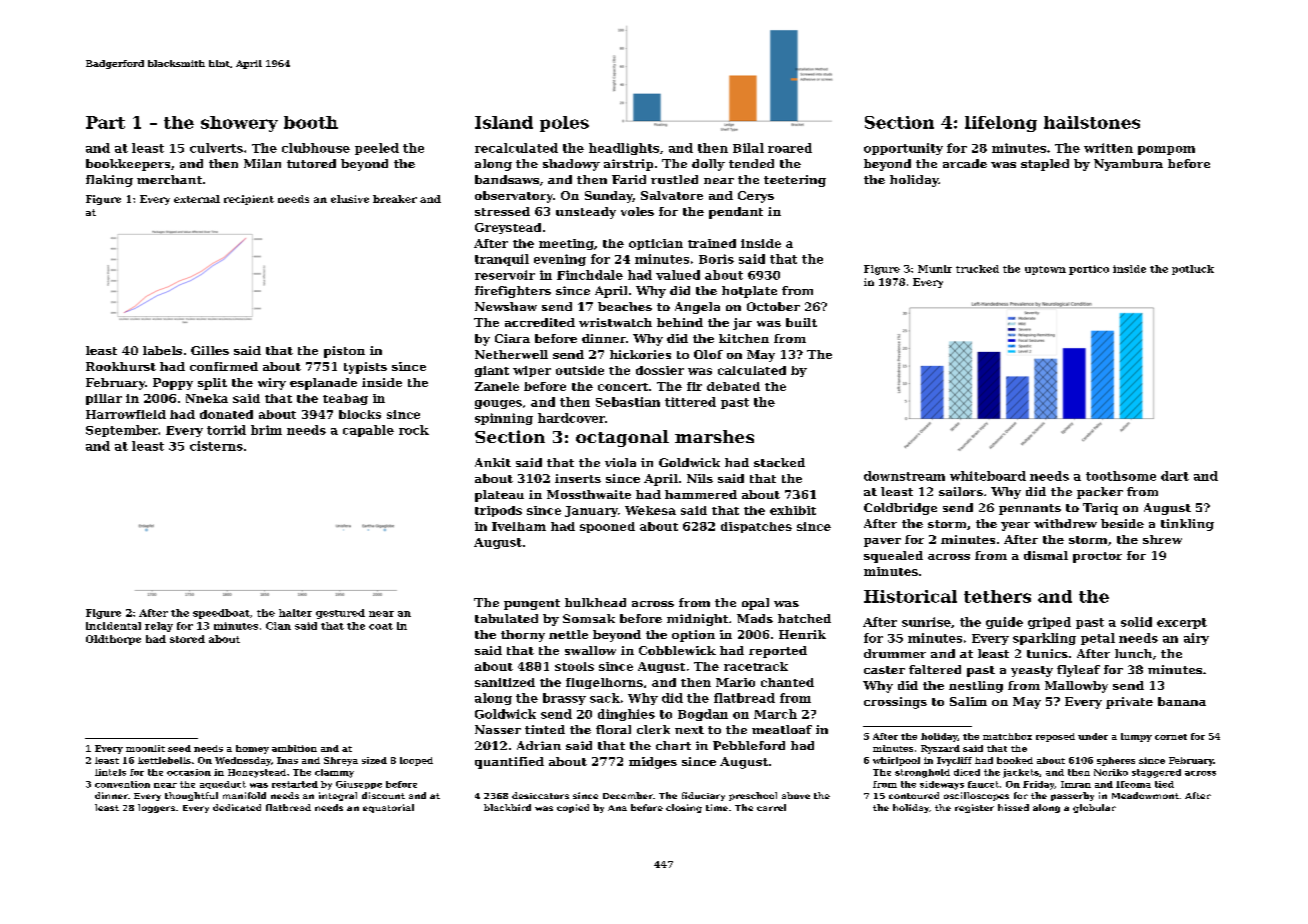 The width and height of the screenshot is (1308, 924). I want to click on packer, so click(1100, 493).
